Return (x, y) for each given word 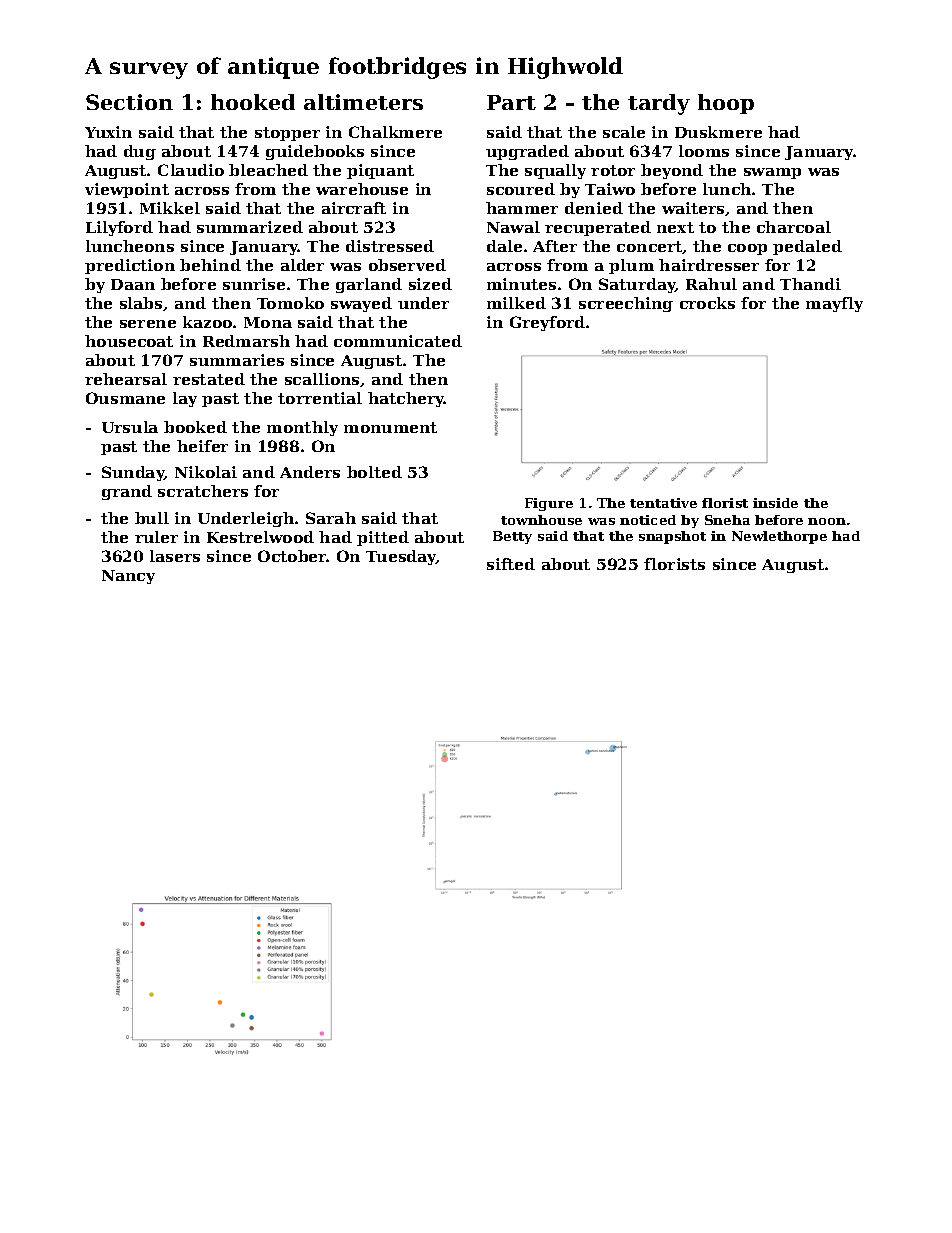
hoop (726, 104)
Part (511, 102)
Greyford (547, 323)
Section (129, 102)
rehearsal (126, 379)
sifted (511, 564)
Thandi (810, 284)
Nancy (128, 577)
